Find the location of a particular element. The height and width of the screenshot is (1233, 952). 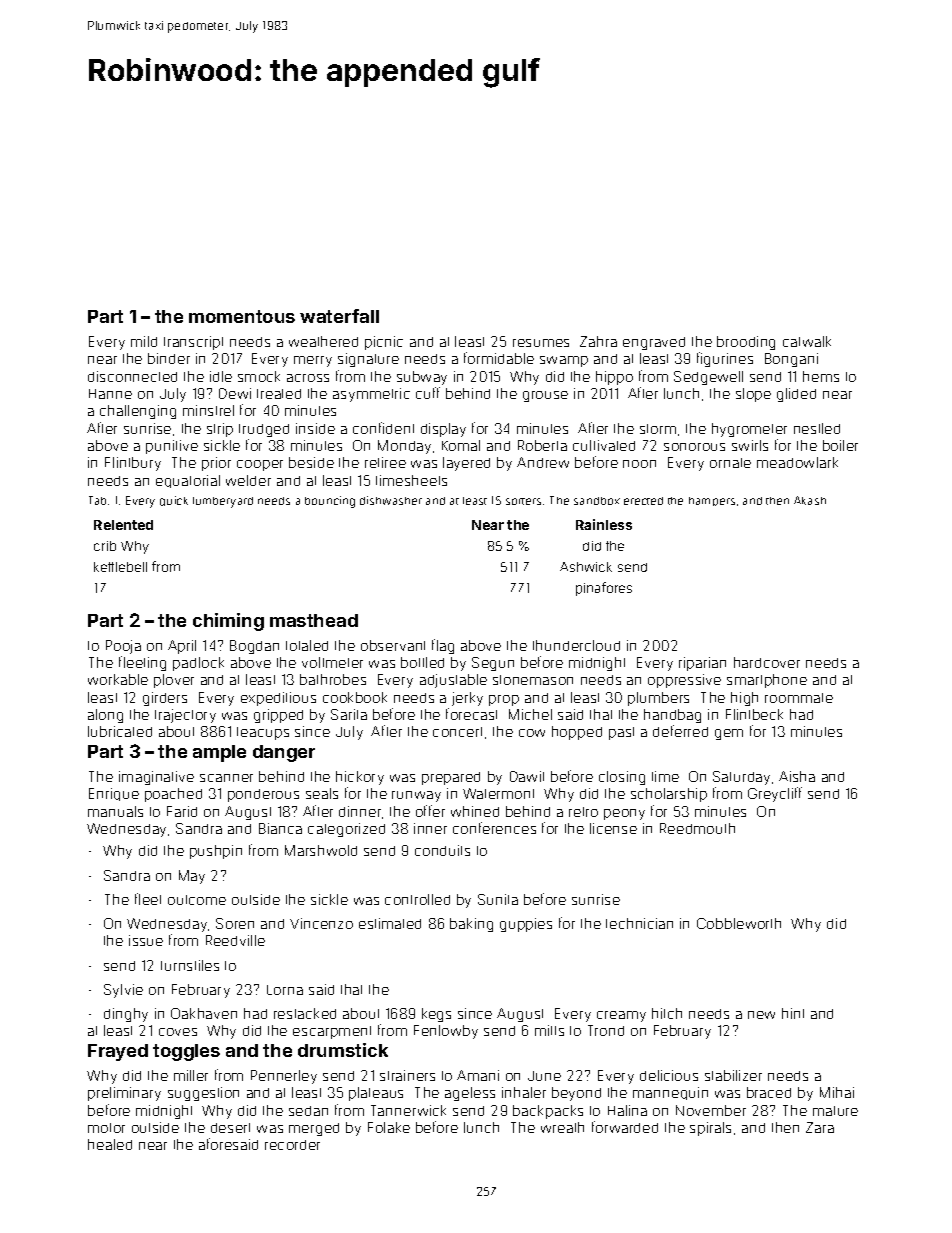

pushpin is located at coordinates (216, 852).
